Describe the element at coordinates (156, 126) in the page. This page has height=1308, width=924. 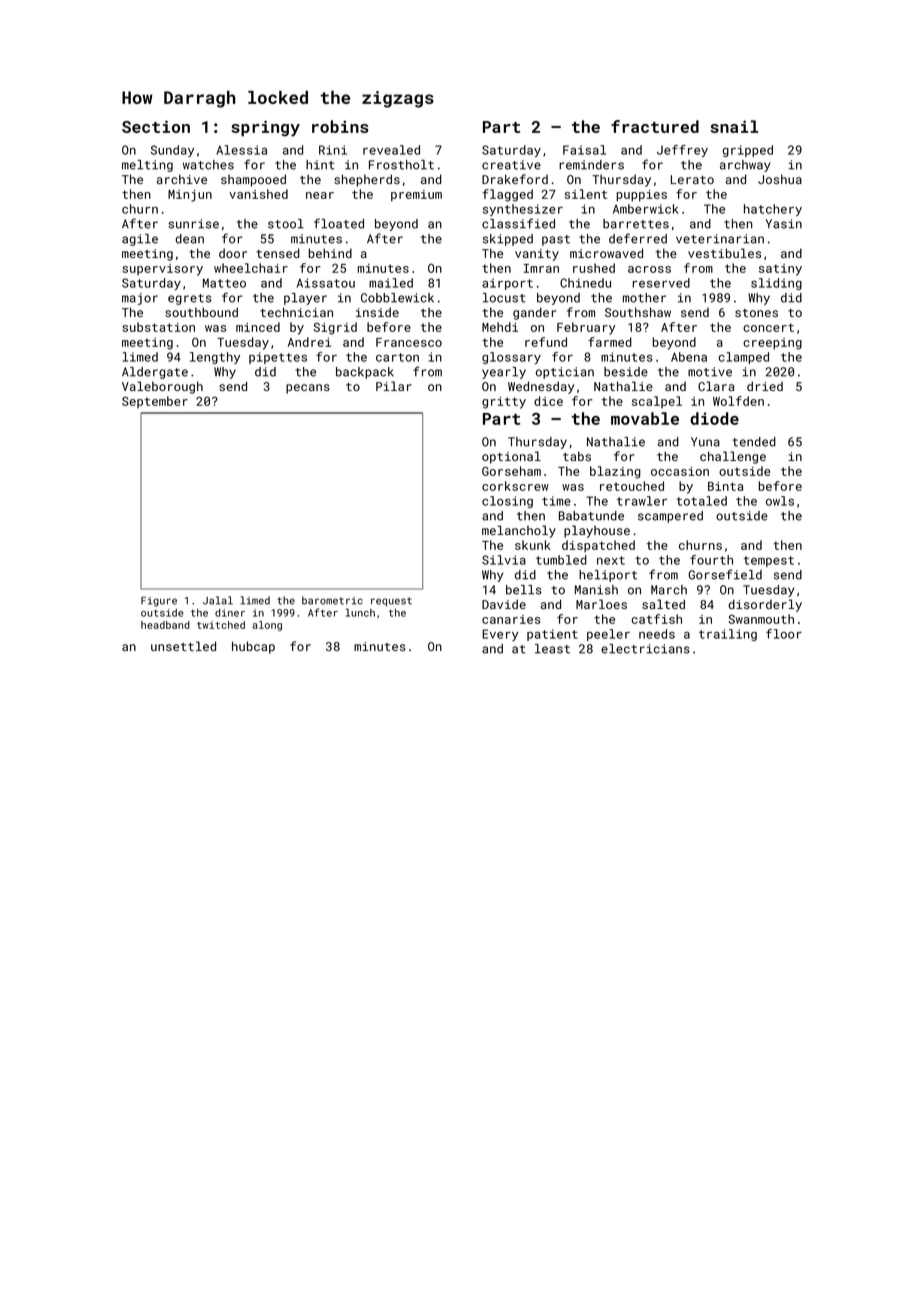
I see `Section` at that location.
